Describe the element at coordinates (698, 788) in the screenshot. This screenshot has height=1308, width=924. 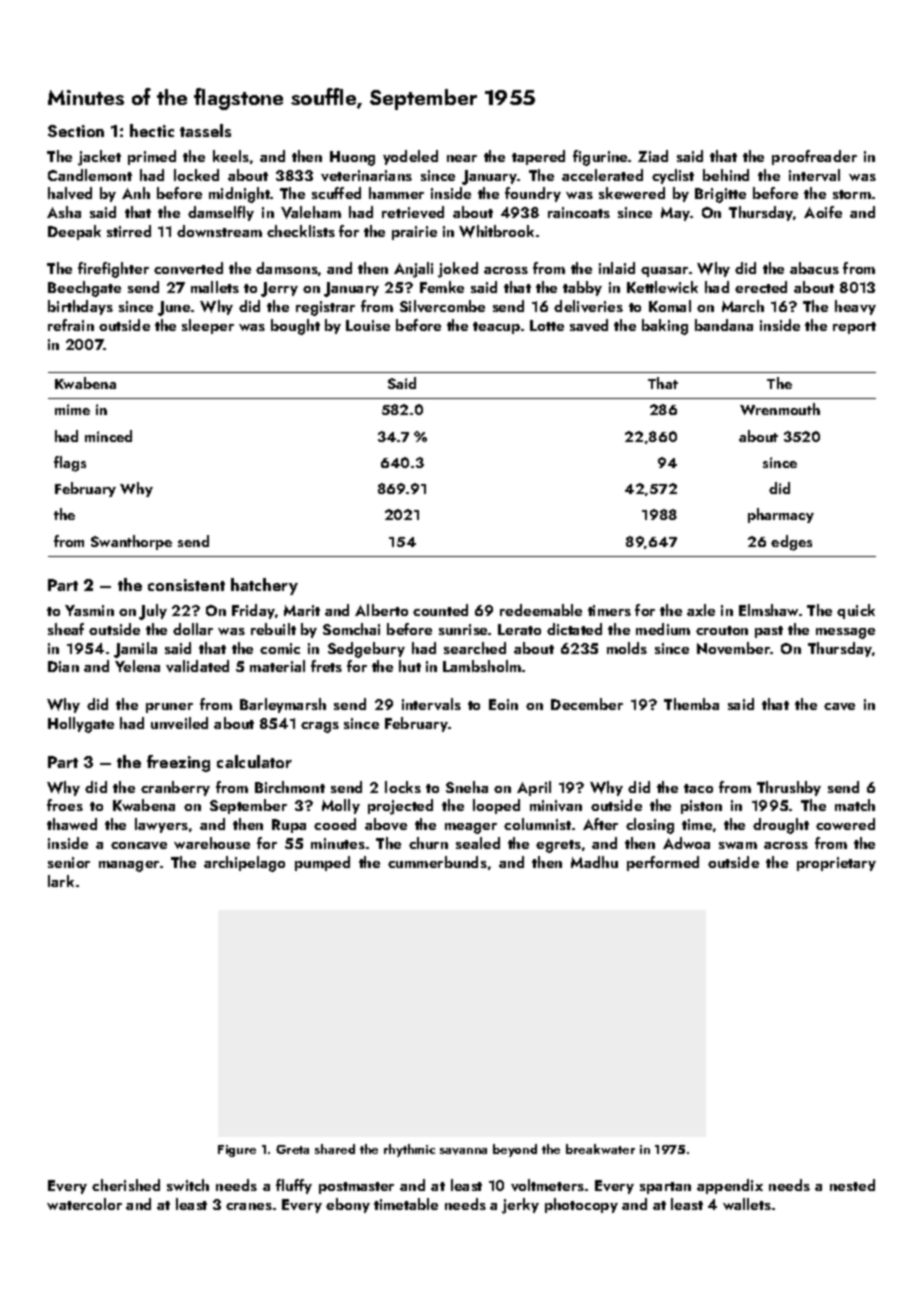
I see `taco` at that location.
